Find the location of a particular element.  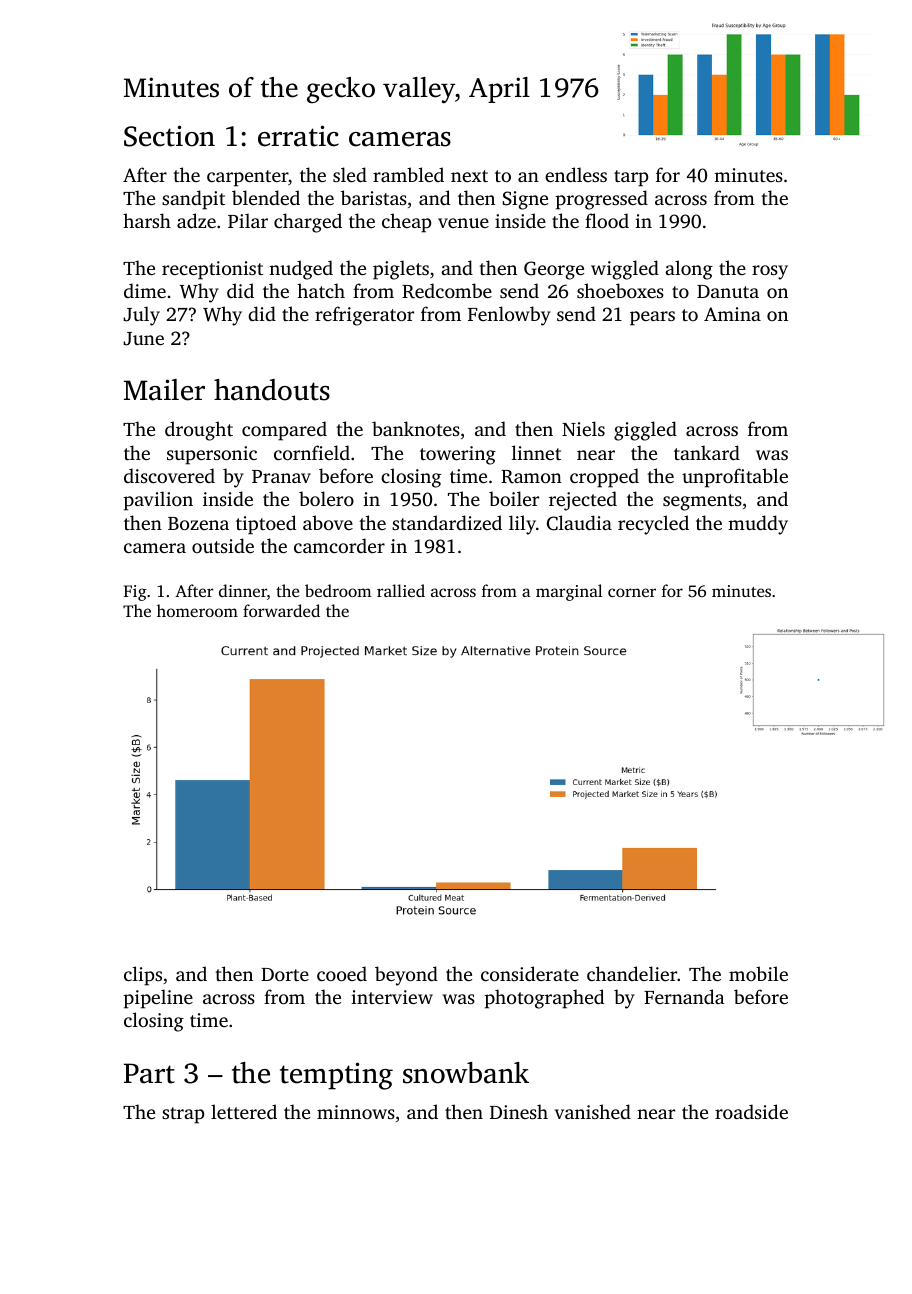

bedroom is located at coordinates (338, 590).
